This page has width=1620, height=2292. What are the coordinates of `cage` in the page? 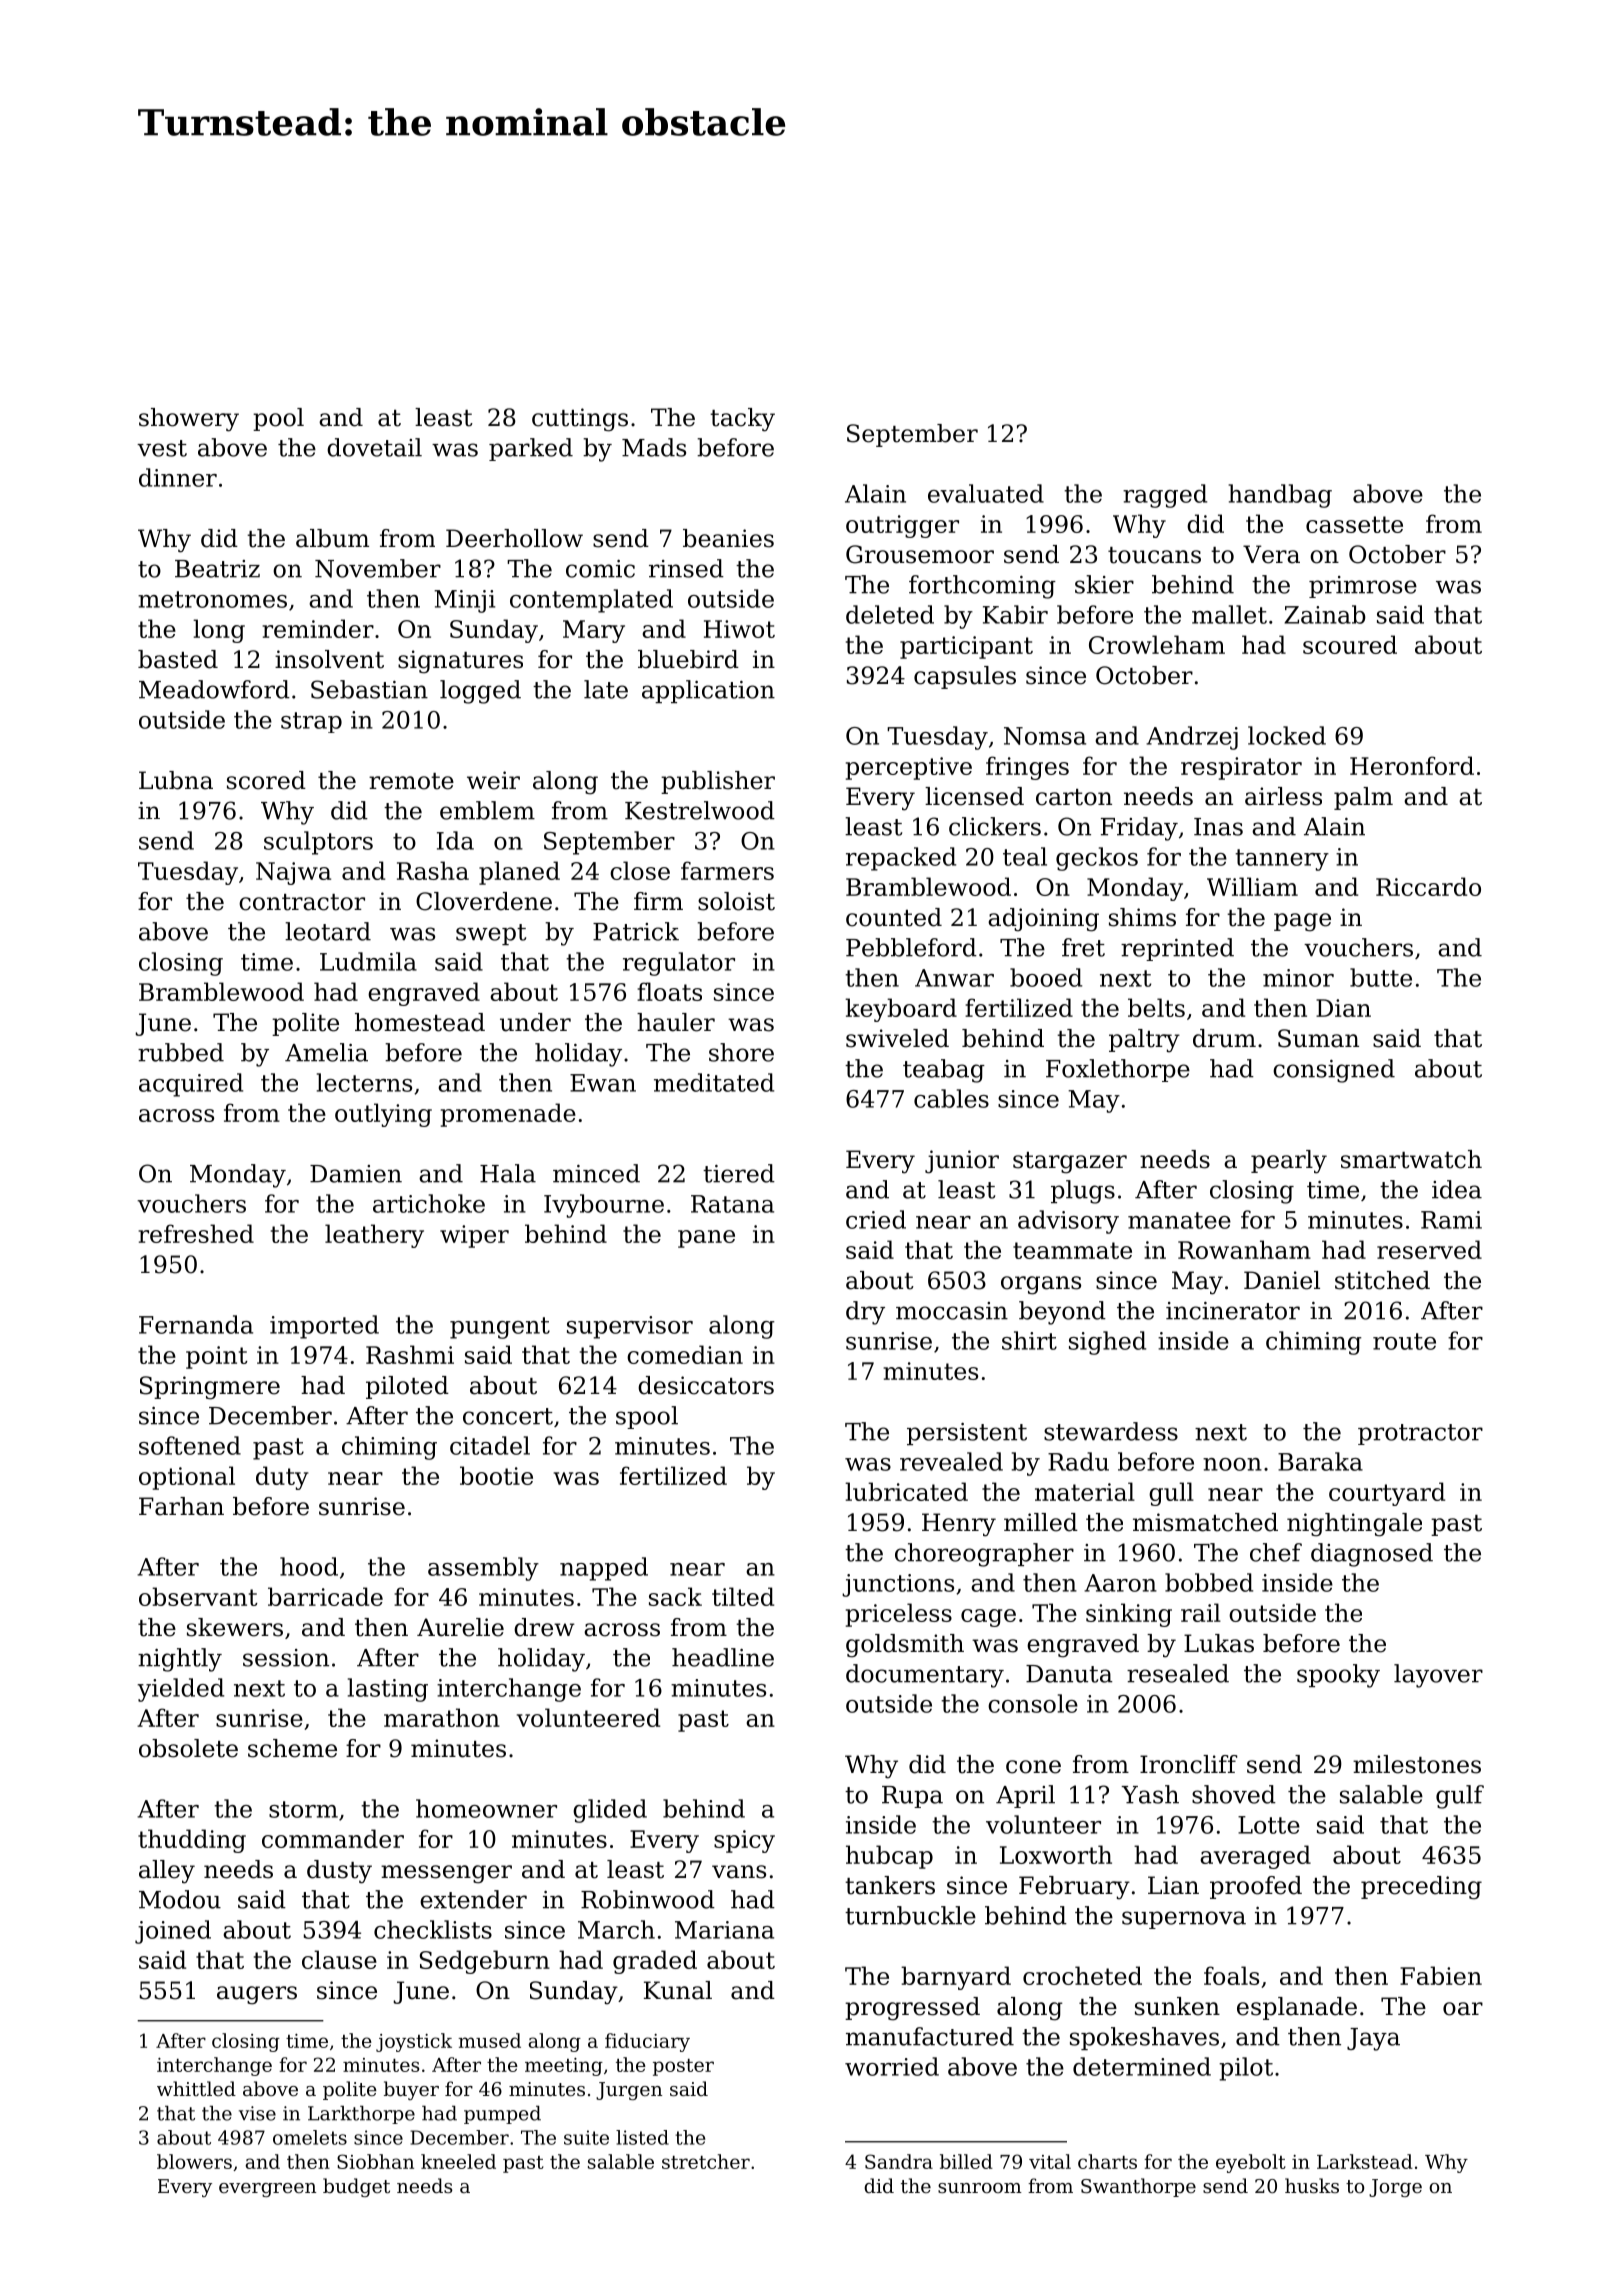 It's located at (988, 1618).
